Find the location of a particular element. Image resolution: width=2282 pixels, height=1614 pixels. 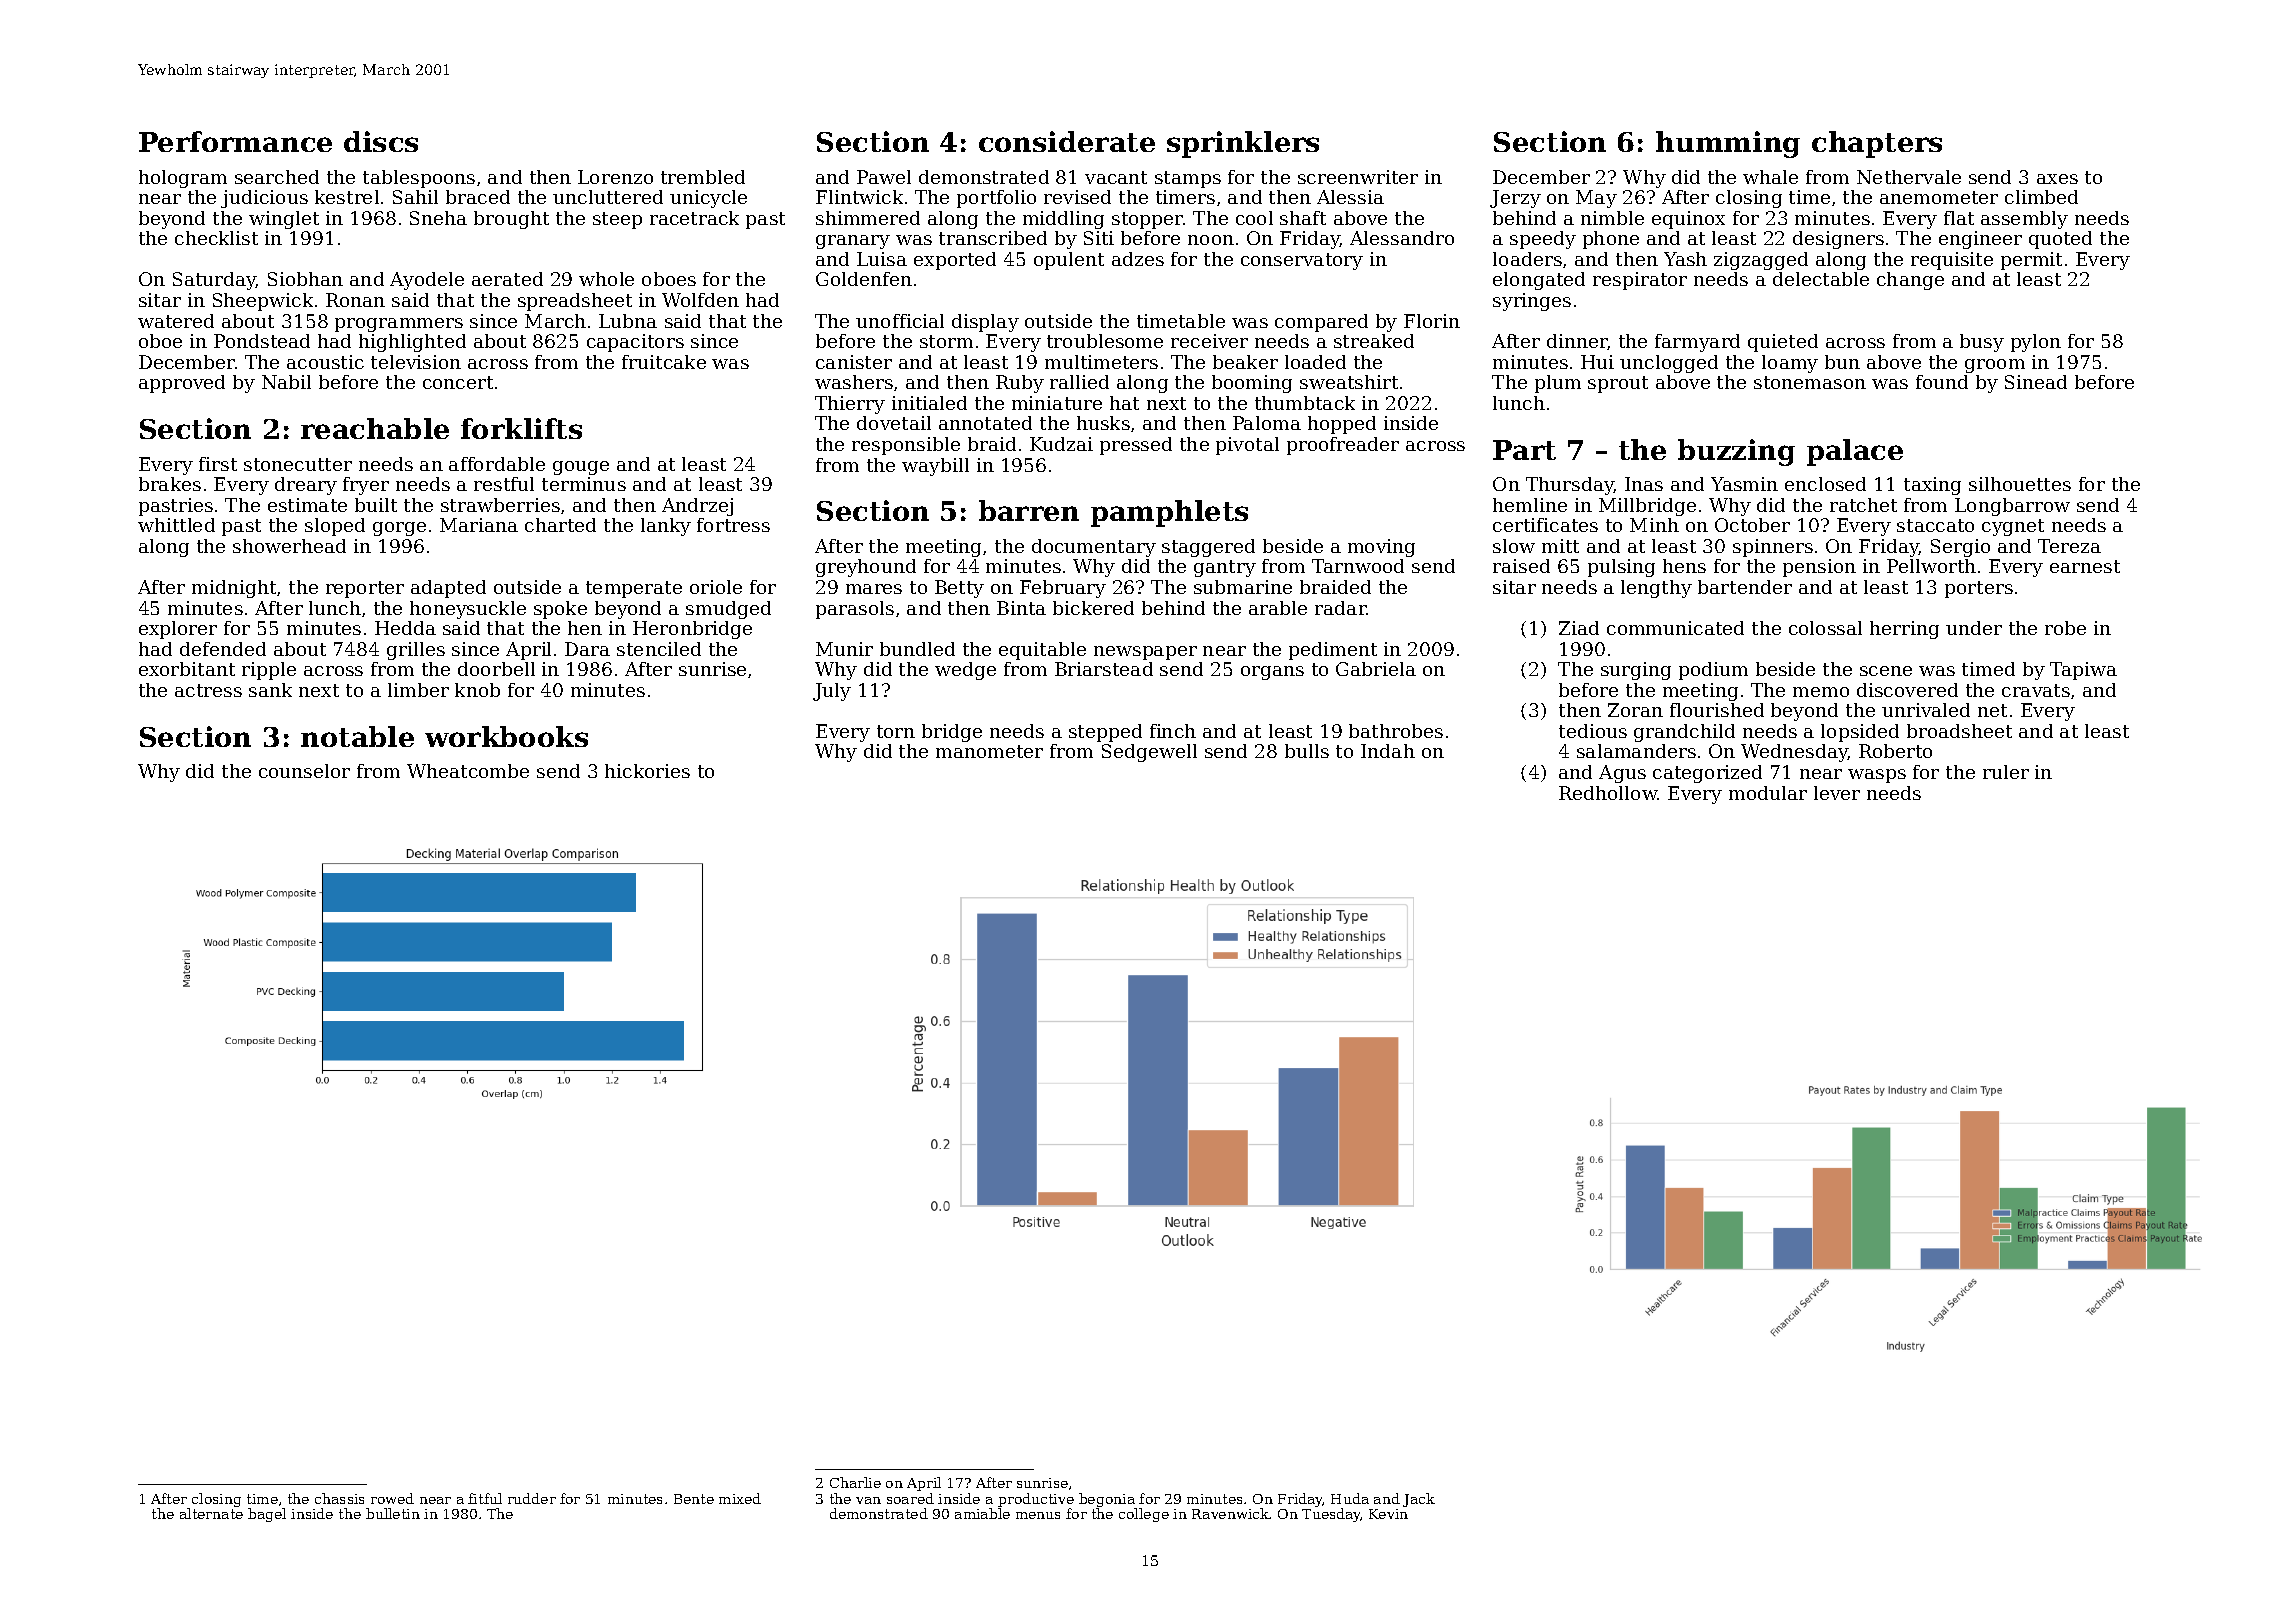

Wheatcombe is located at coordinates (468, 771).
